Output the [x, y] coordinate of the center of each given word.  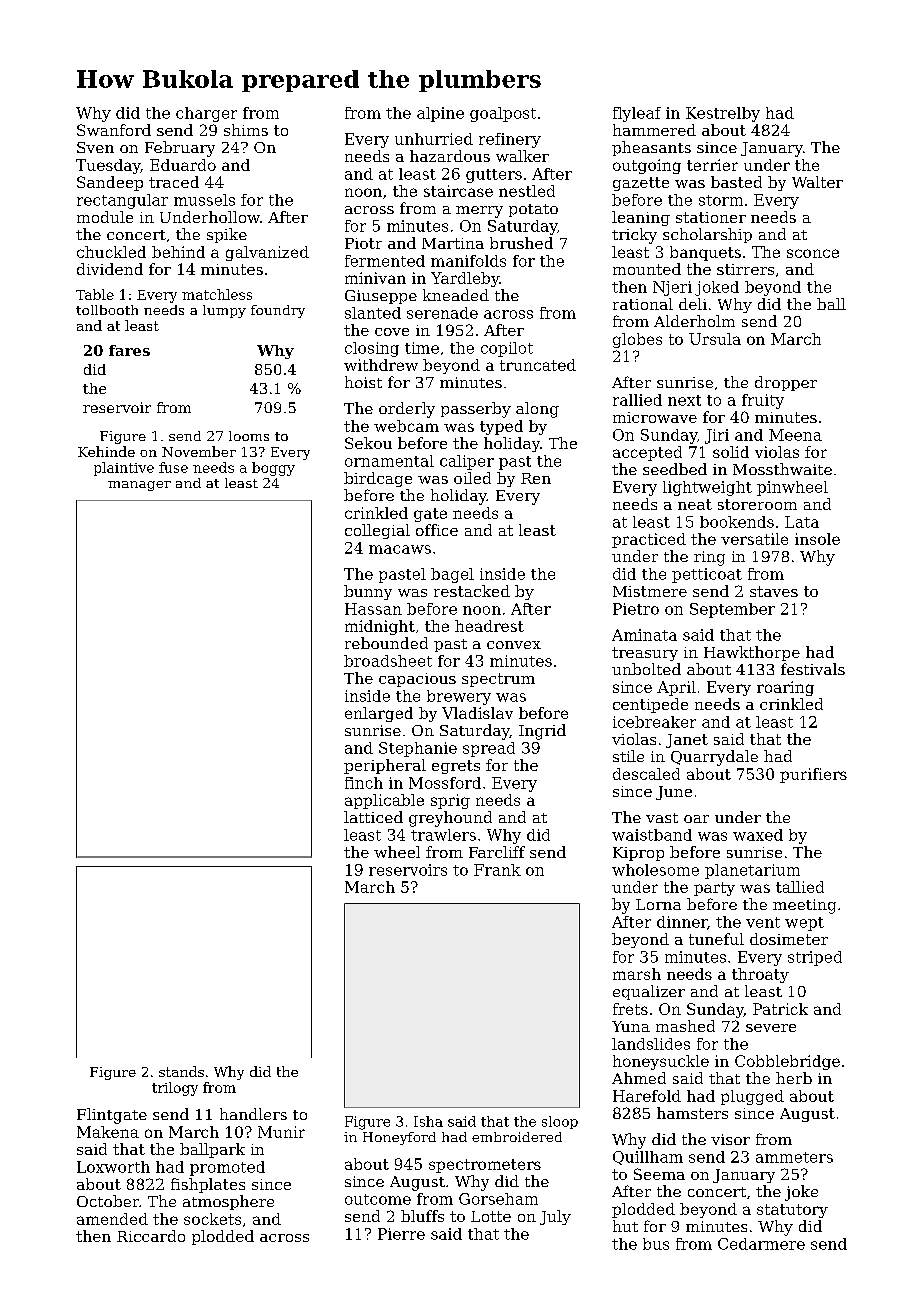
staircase [458, 191]
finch [364, 783]
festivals [813, 669]
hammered [654, 130]
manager [139, 486]
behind [178, 252]
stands [181, 1071]
